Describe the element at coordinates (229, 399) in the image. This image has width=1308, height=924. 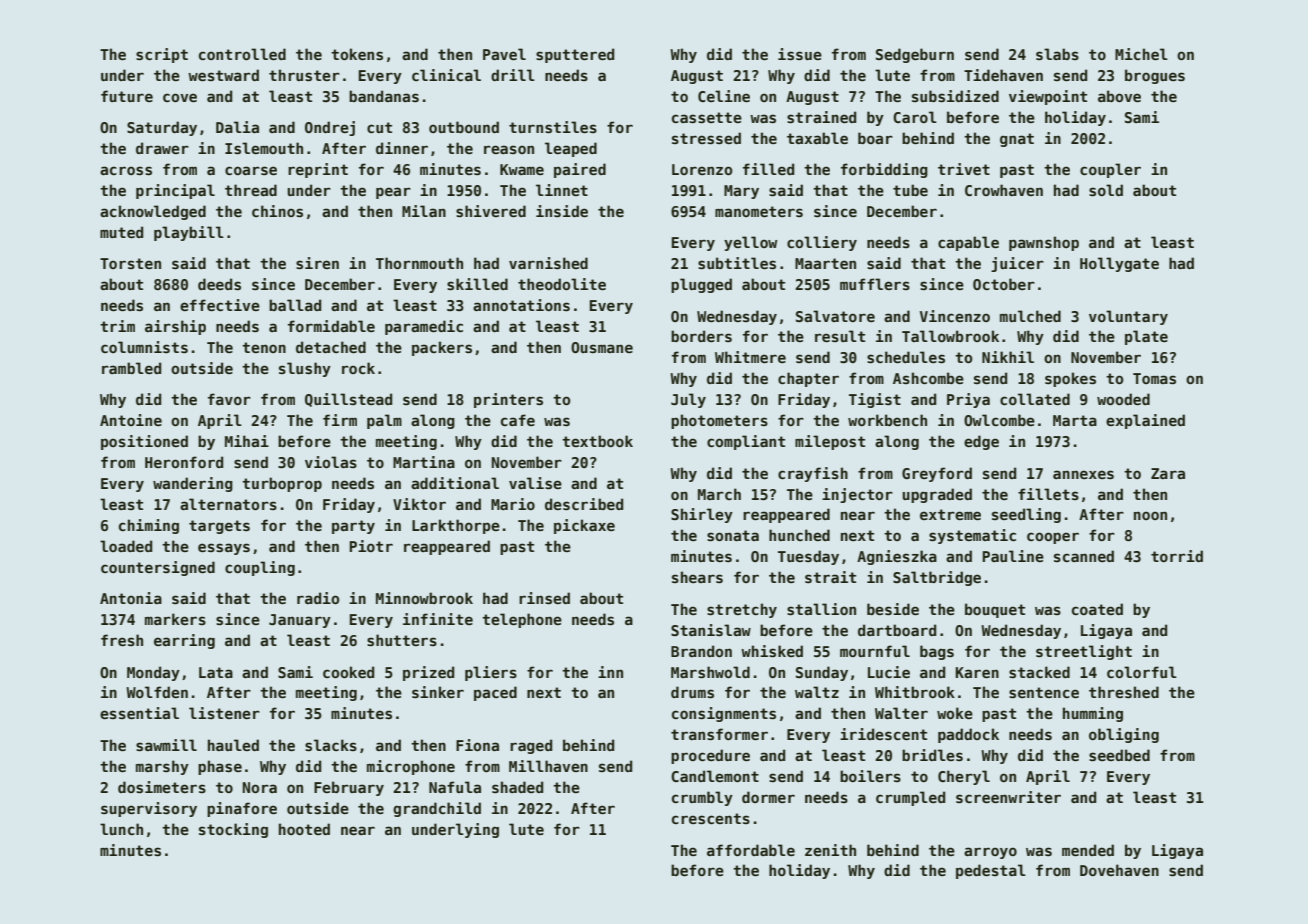
I see `favor` at that location.
